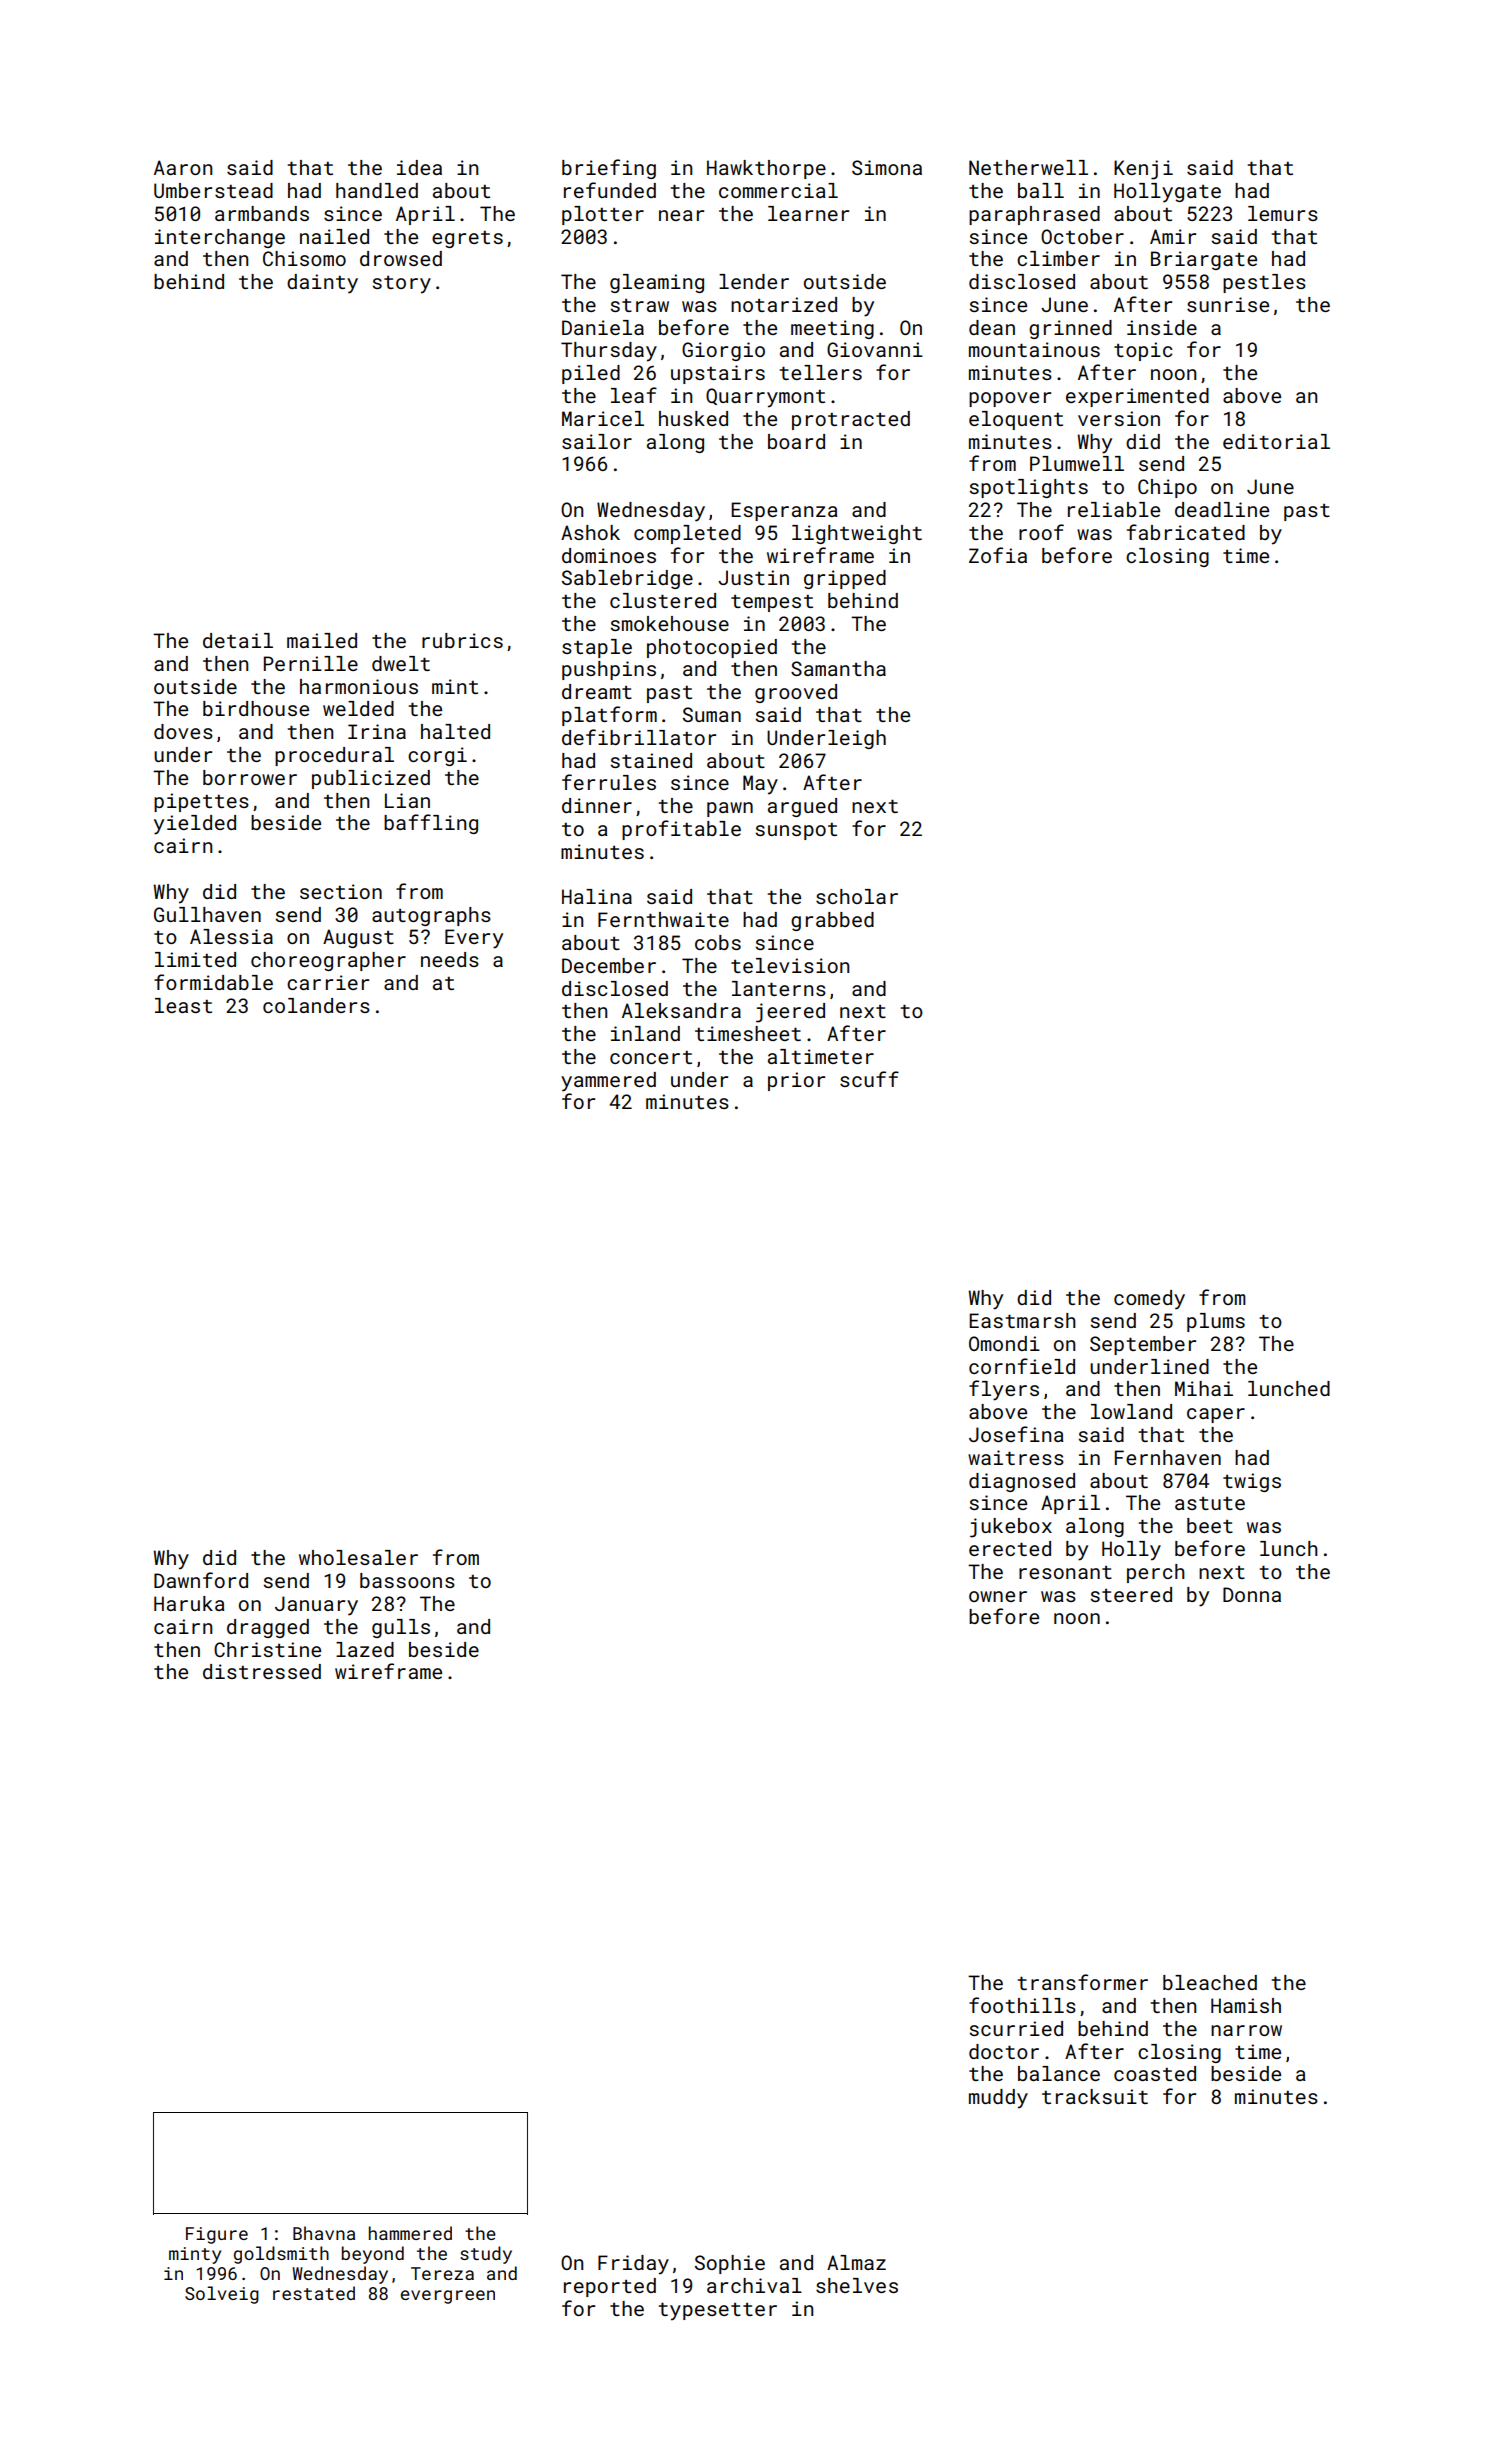  Describe the element at coordinates (1216, 1322) in the screenshot. I see `plums` at that location.
